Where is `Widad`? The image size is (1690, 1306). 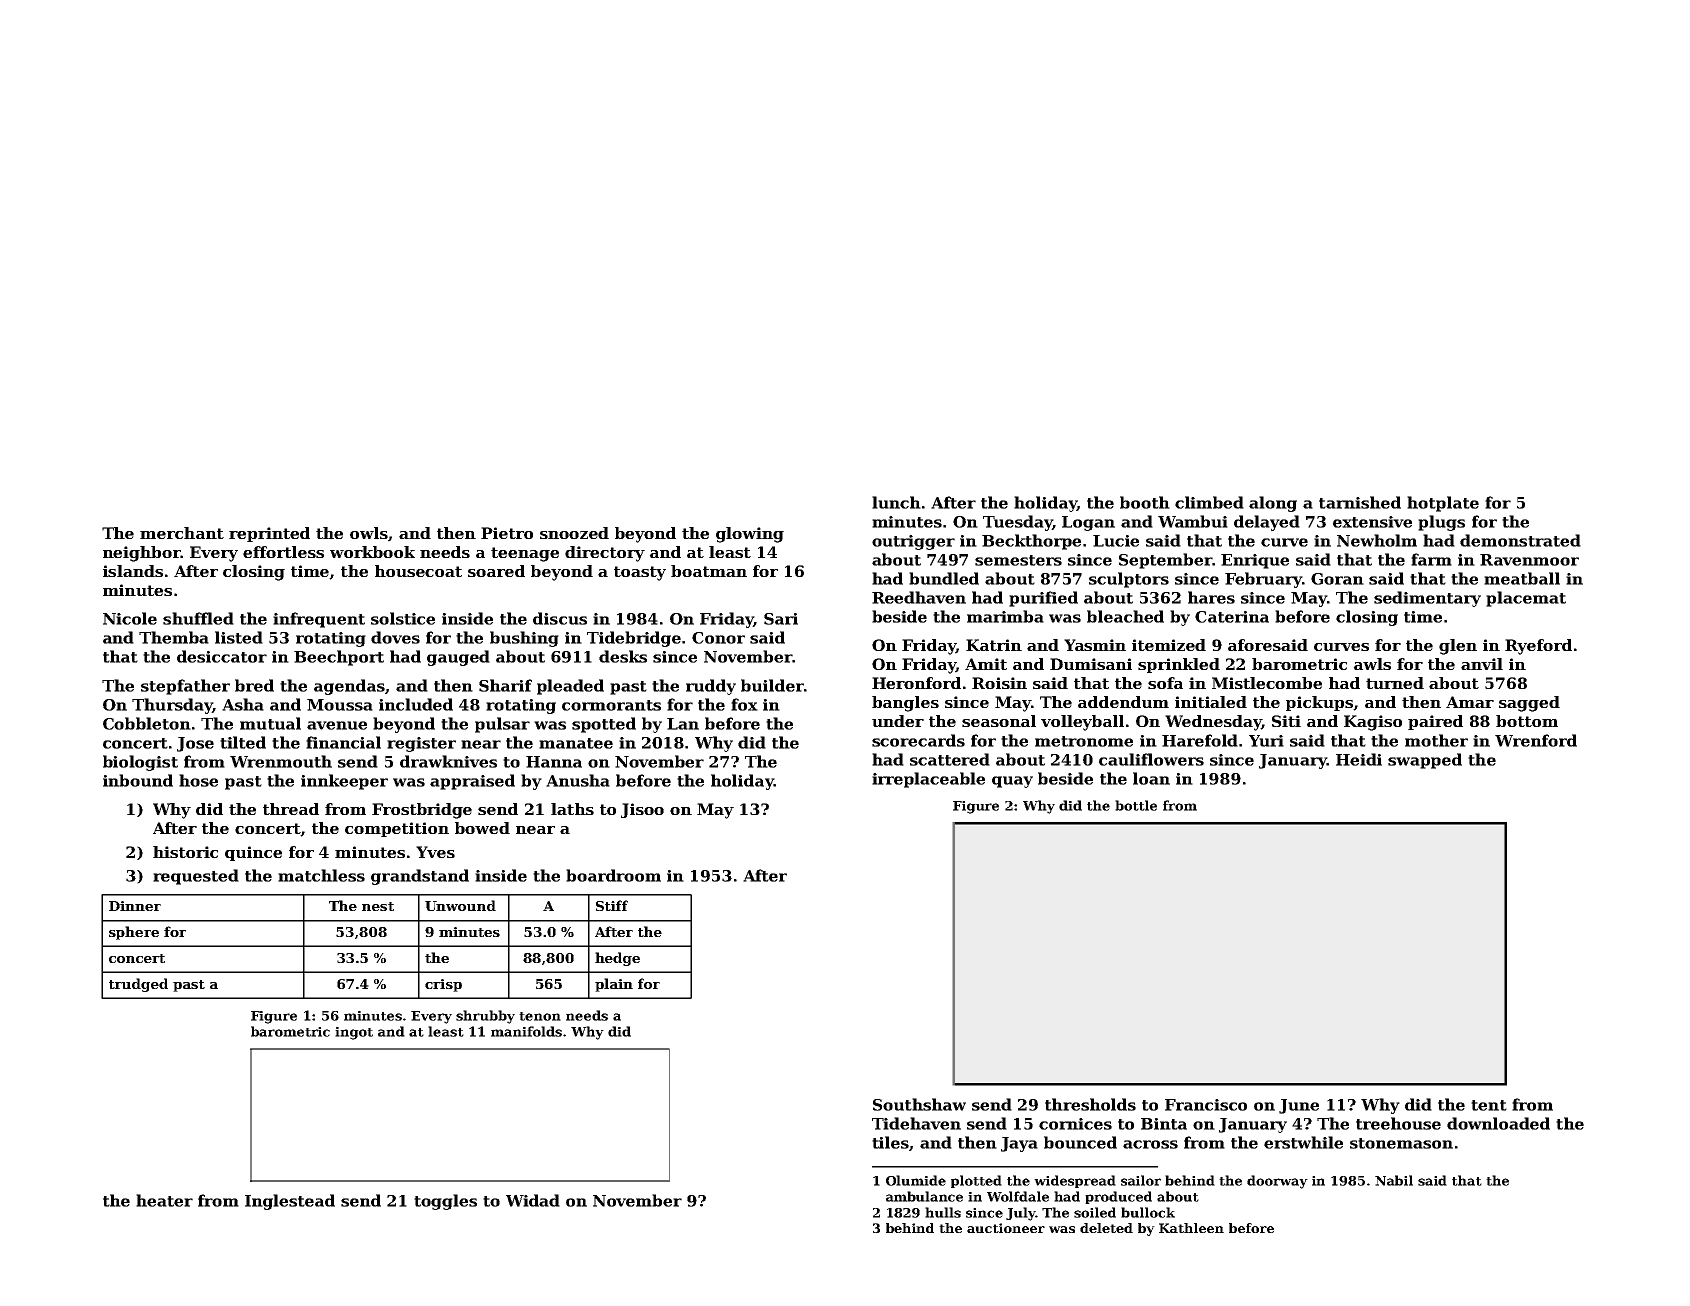 Widad is located at coordinates (533, 1200).
